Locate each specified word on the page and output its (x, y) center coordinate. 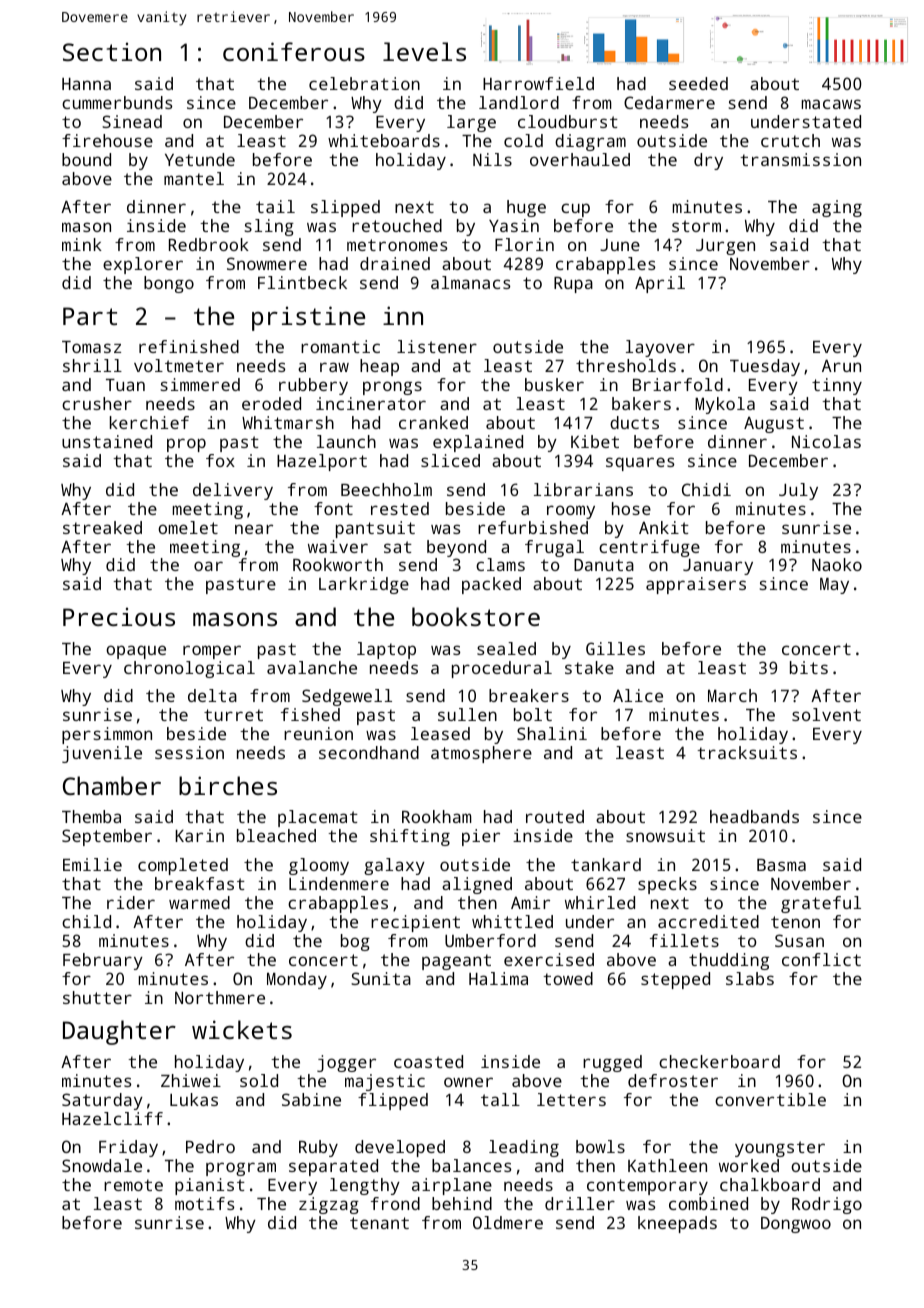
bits (809, 667)
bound (86, 159)
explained (478, 443)
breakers (529, 695)
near (254, 529)
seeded (698, 83)
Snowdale (102, 1165)
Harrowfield (538, 83)
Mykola (725, 405)
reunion (318, 733)
